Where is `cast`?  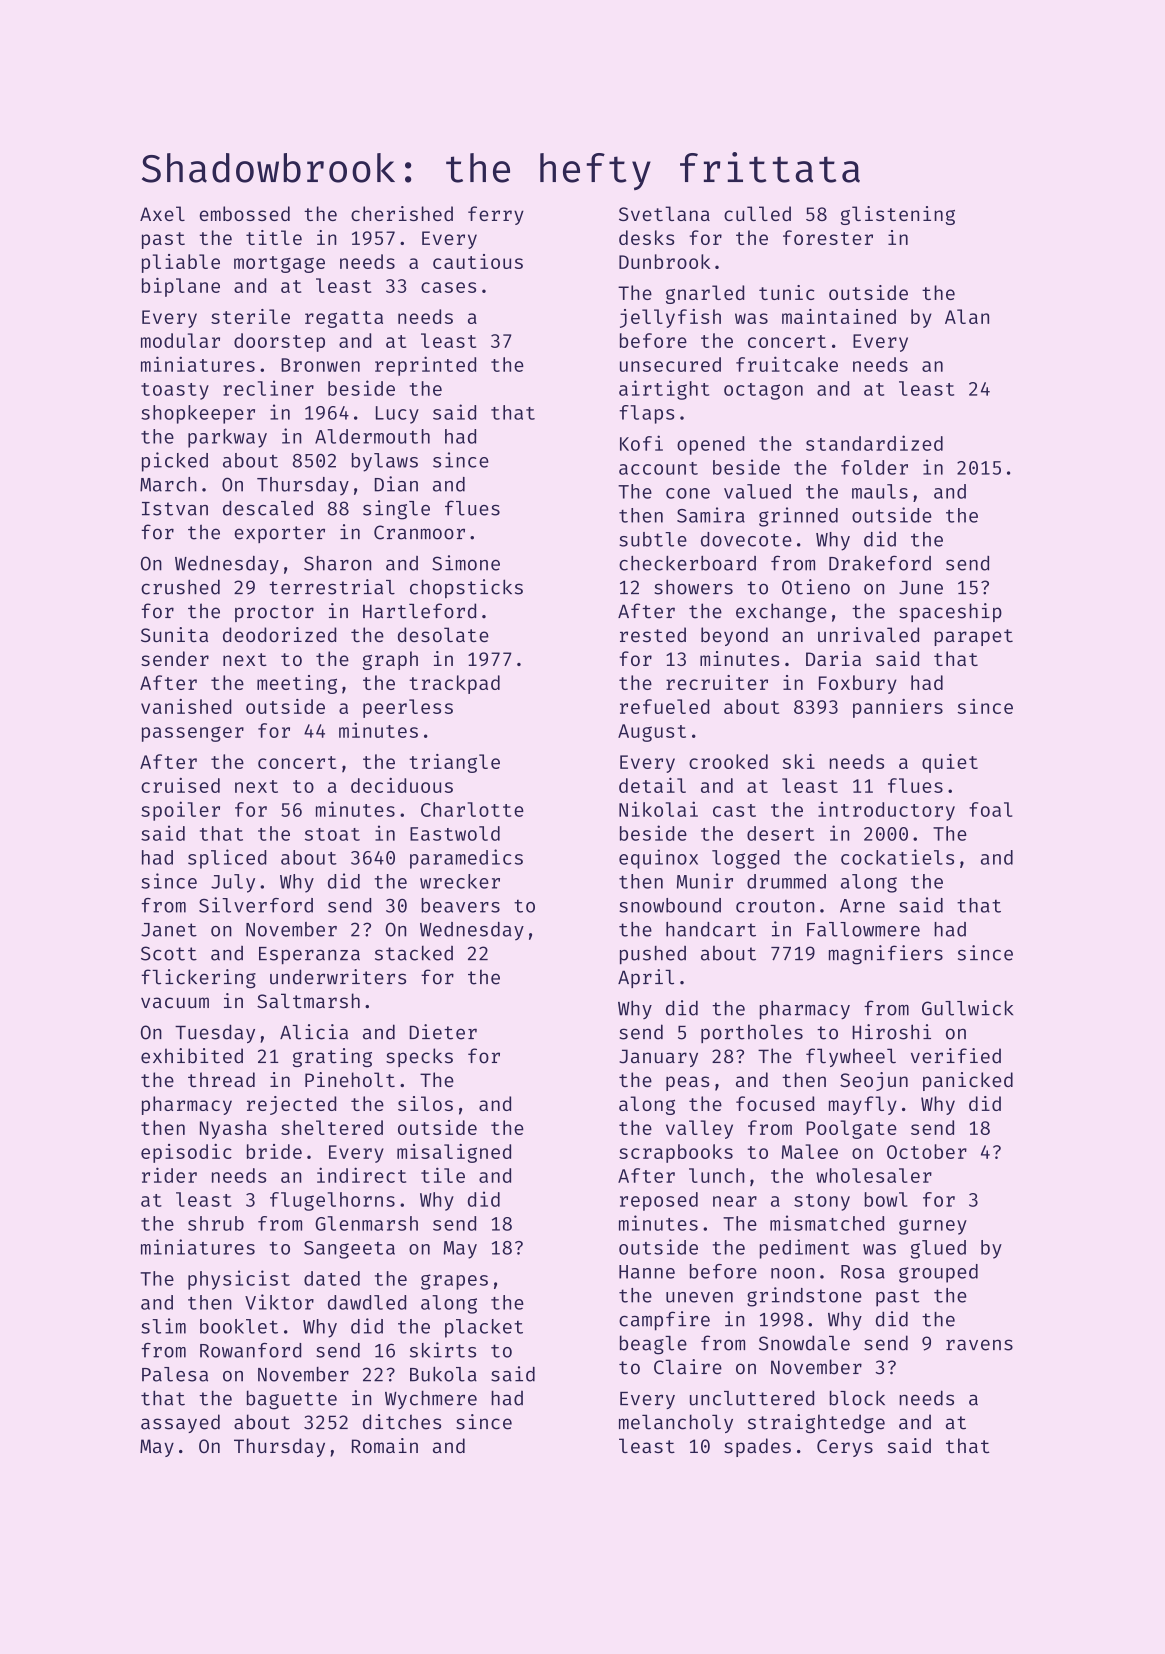 cast is located at coordinates (734, 810).
